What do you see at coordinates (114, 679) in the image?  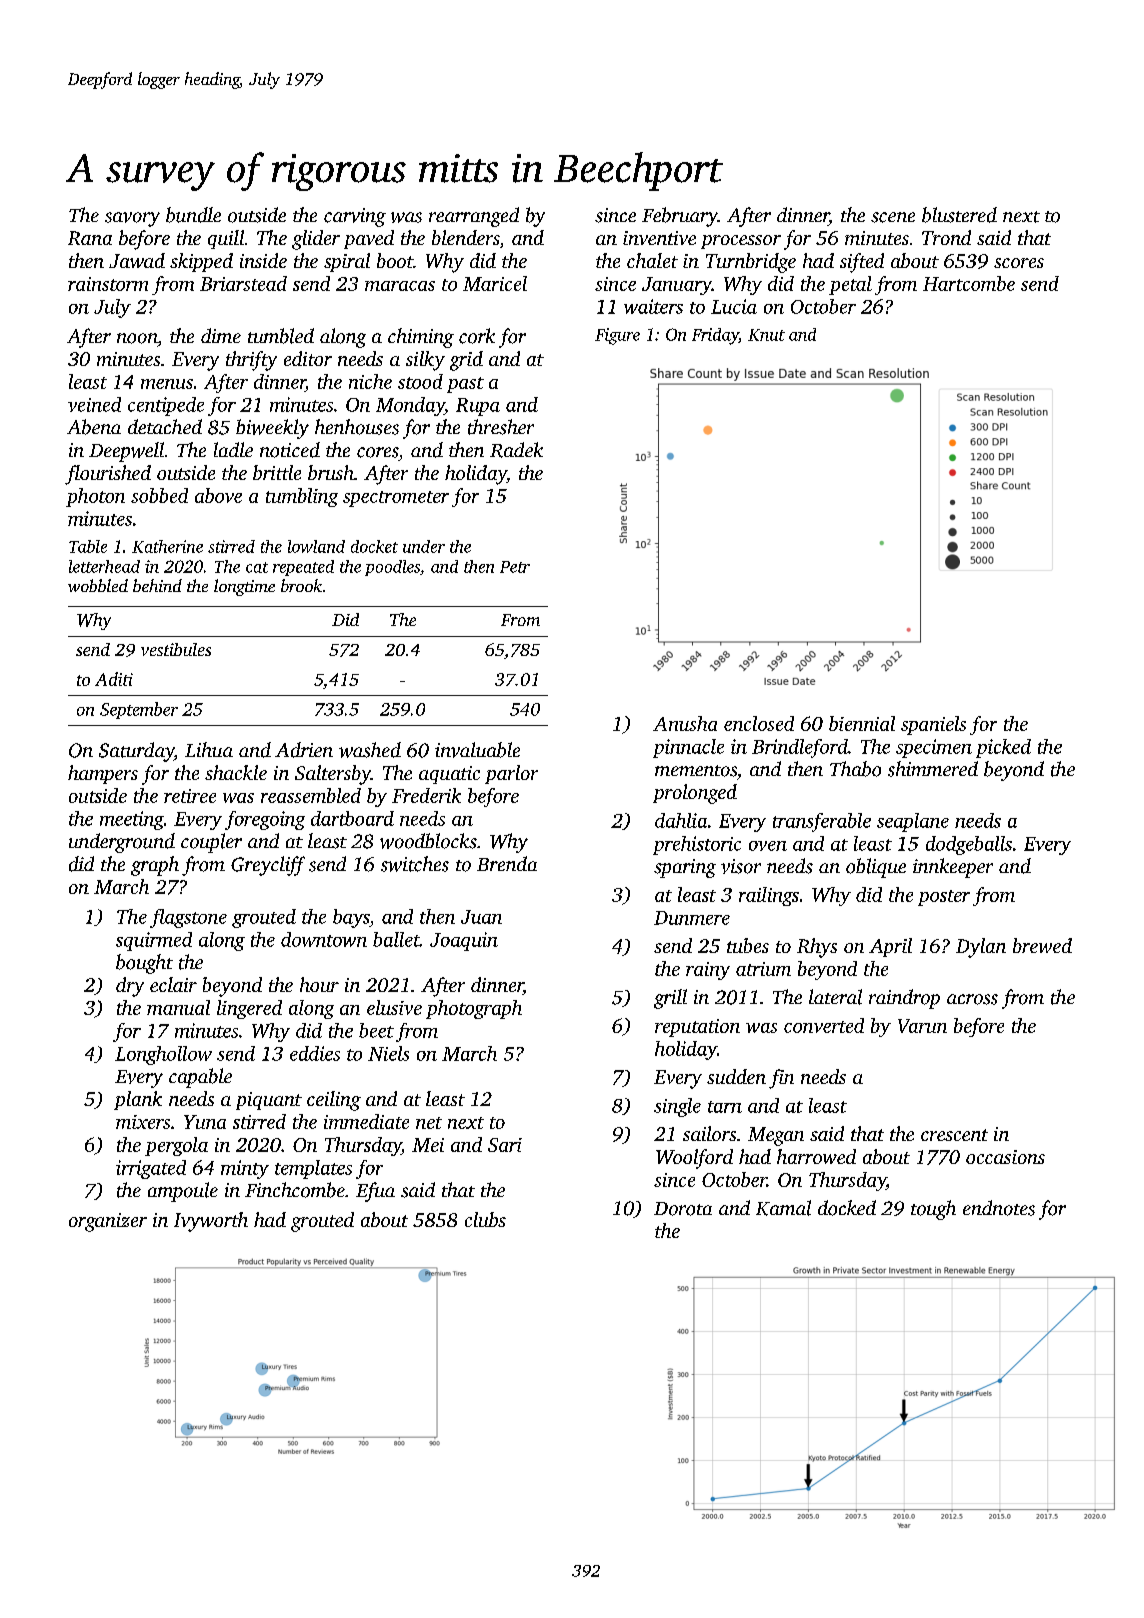 I see `Aditi` at bounding box center [114, 679].
